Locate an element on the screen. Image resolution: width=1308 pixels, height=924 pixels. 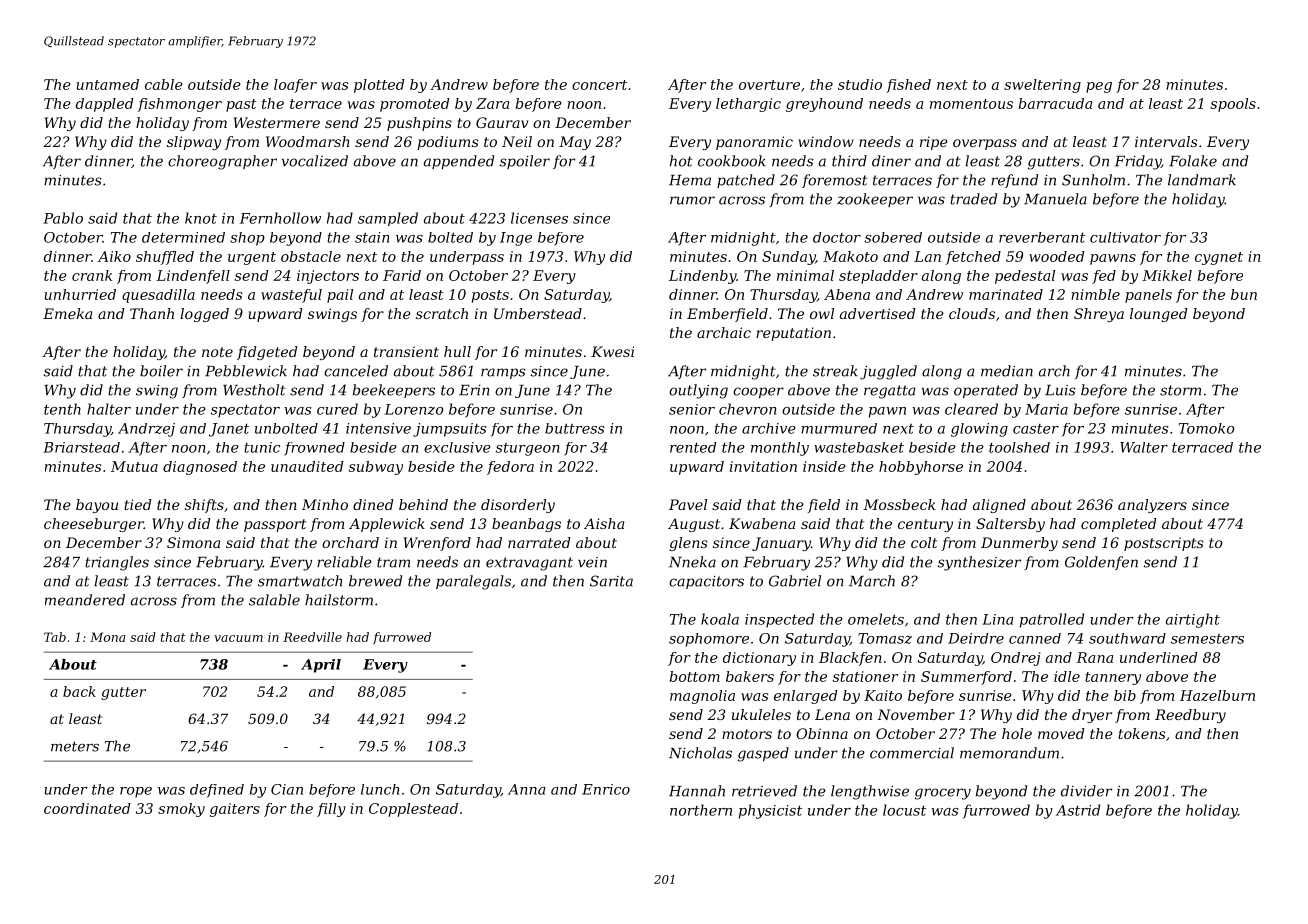
paralegals is located at coordinates (473, 582).
